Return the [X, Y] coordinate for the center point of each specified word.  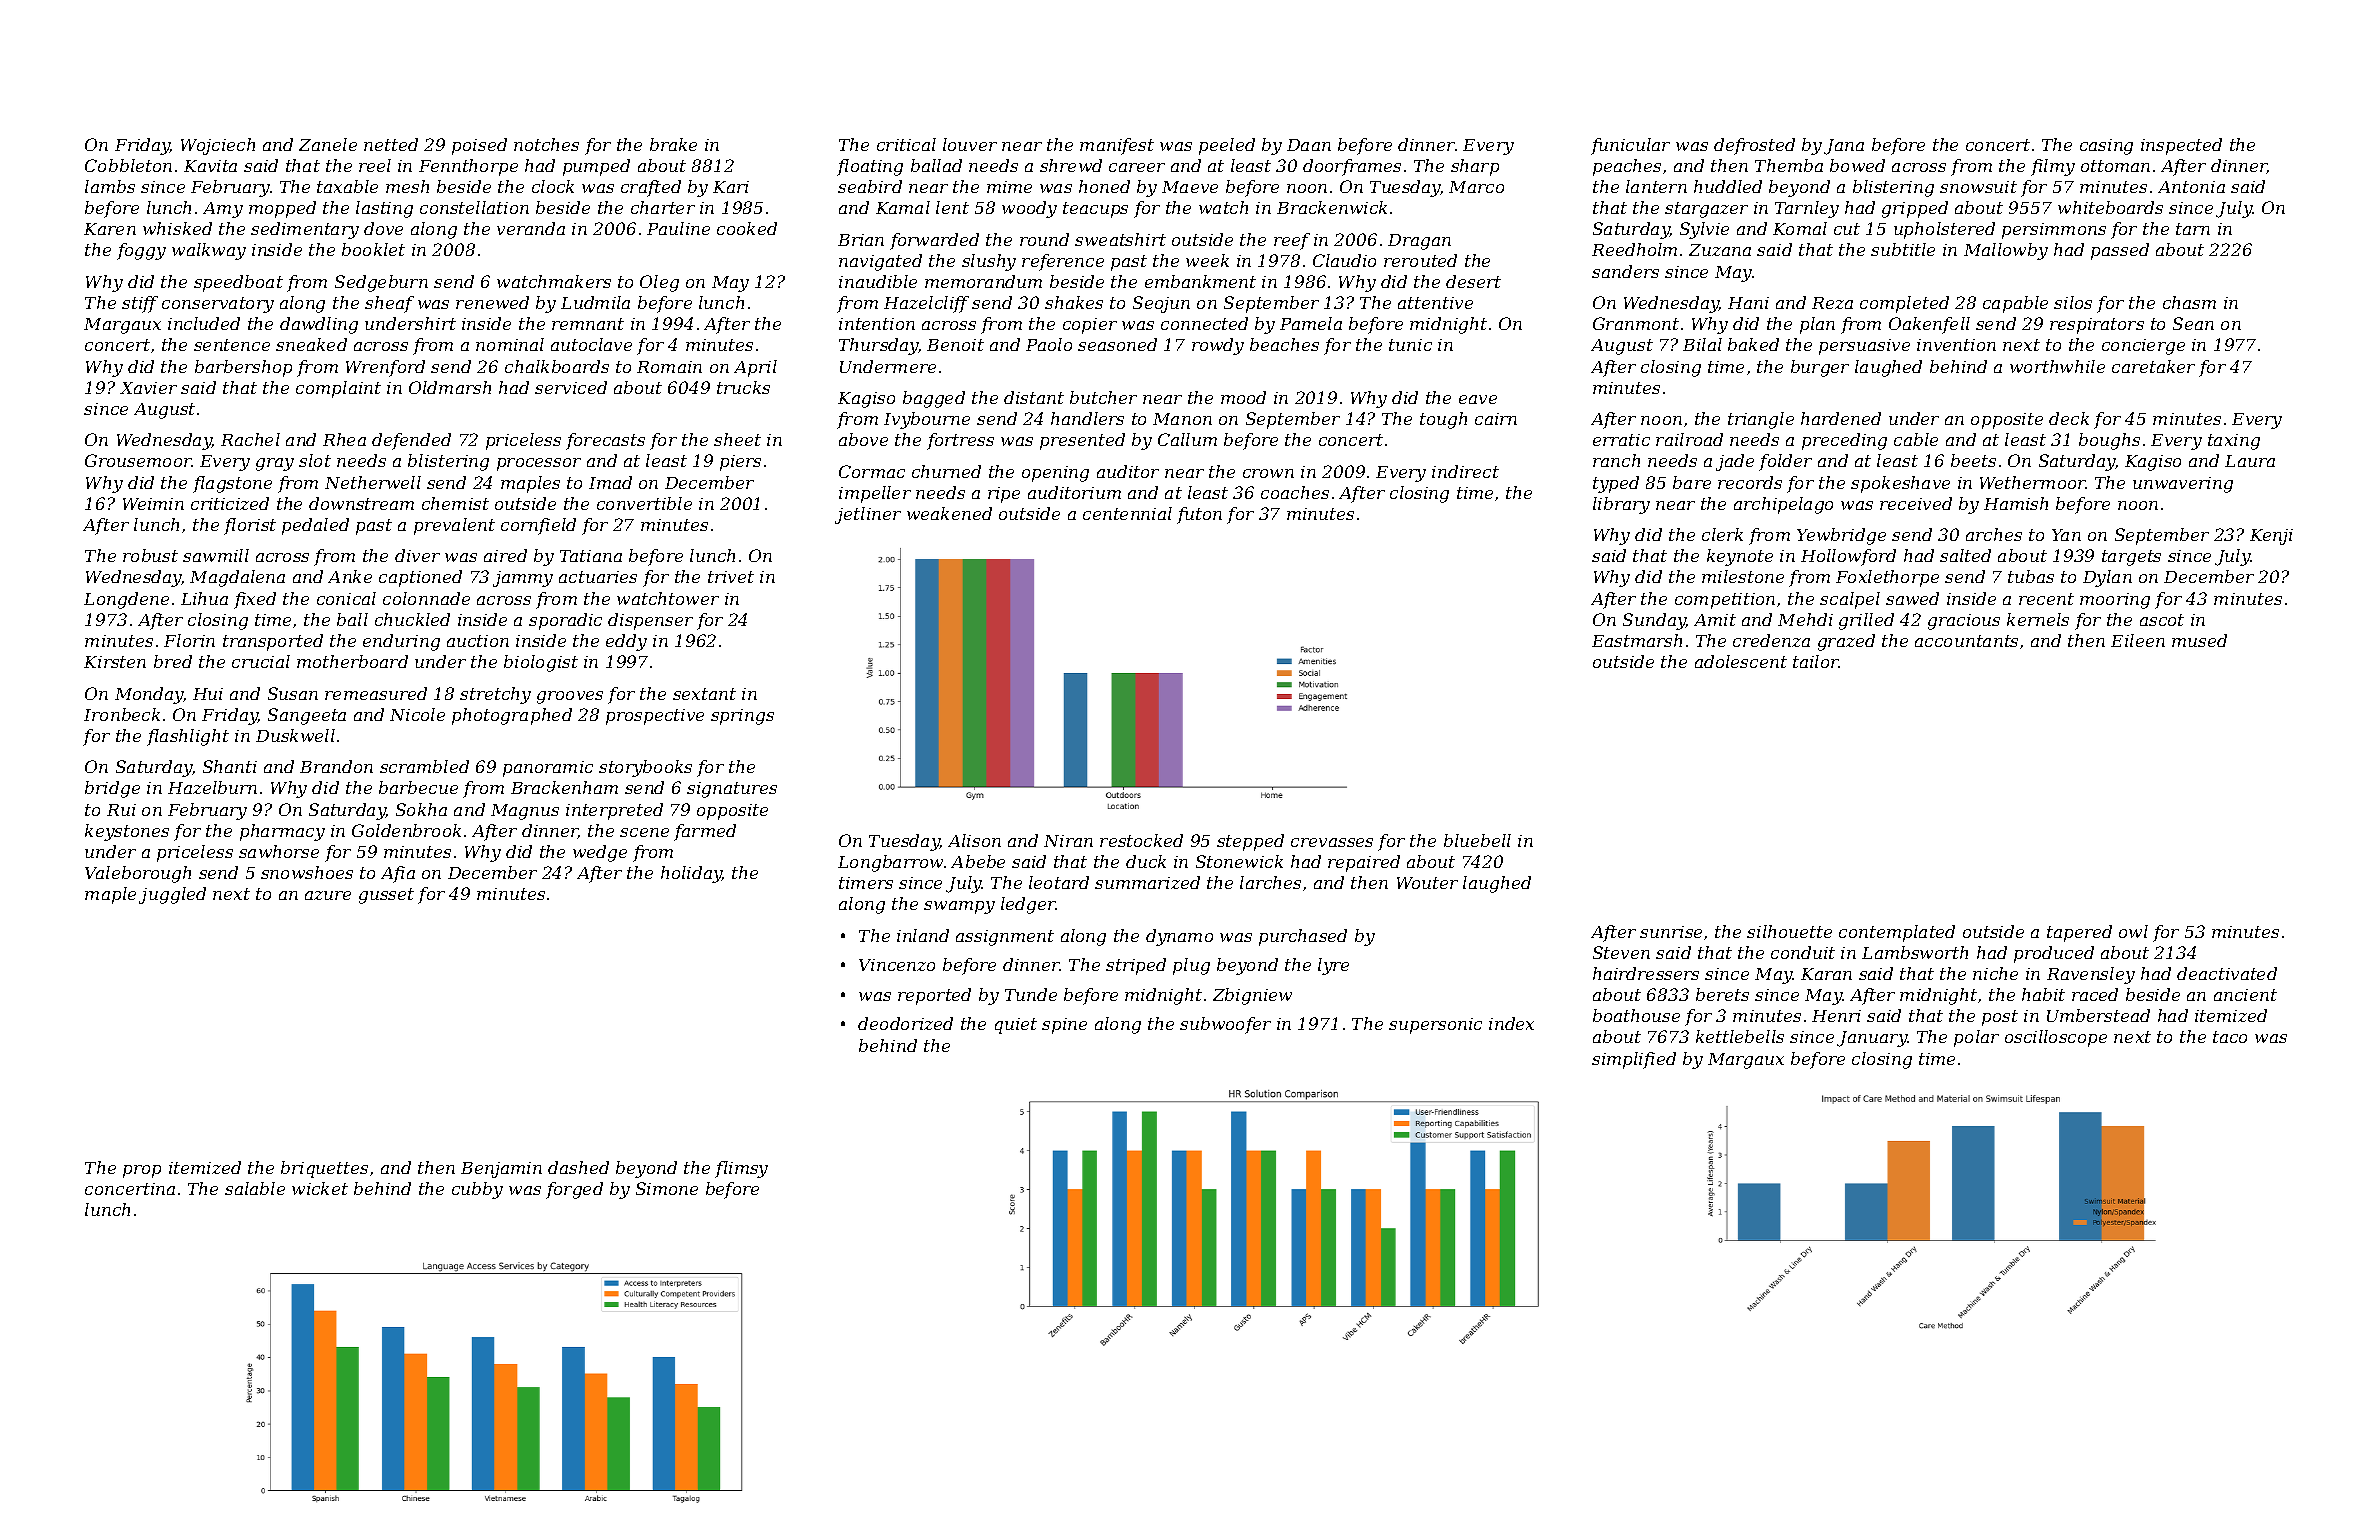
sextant [704, 694]
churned [946, 471]
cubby [477, 1190]
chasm [2189, 302]
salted [1965, 555]
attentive [1435, 303]
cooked [747, 228]
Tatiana [591, 556]
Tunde [1031, 994]
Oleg [659, 283]
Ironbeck [122, 714]
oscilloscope [2056, 1038]
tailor [1816, 661]
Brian [861, 240]
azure [328, 895]
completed [1904, 304]
